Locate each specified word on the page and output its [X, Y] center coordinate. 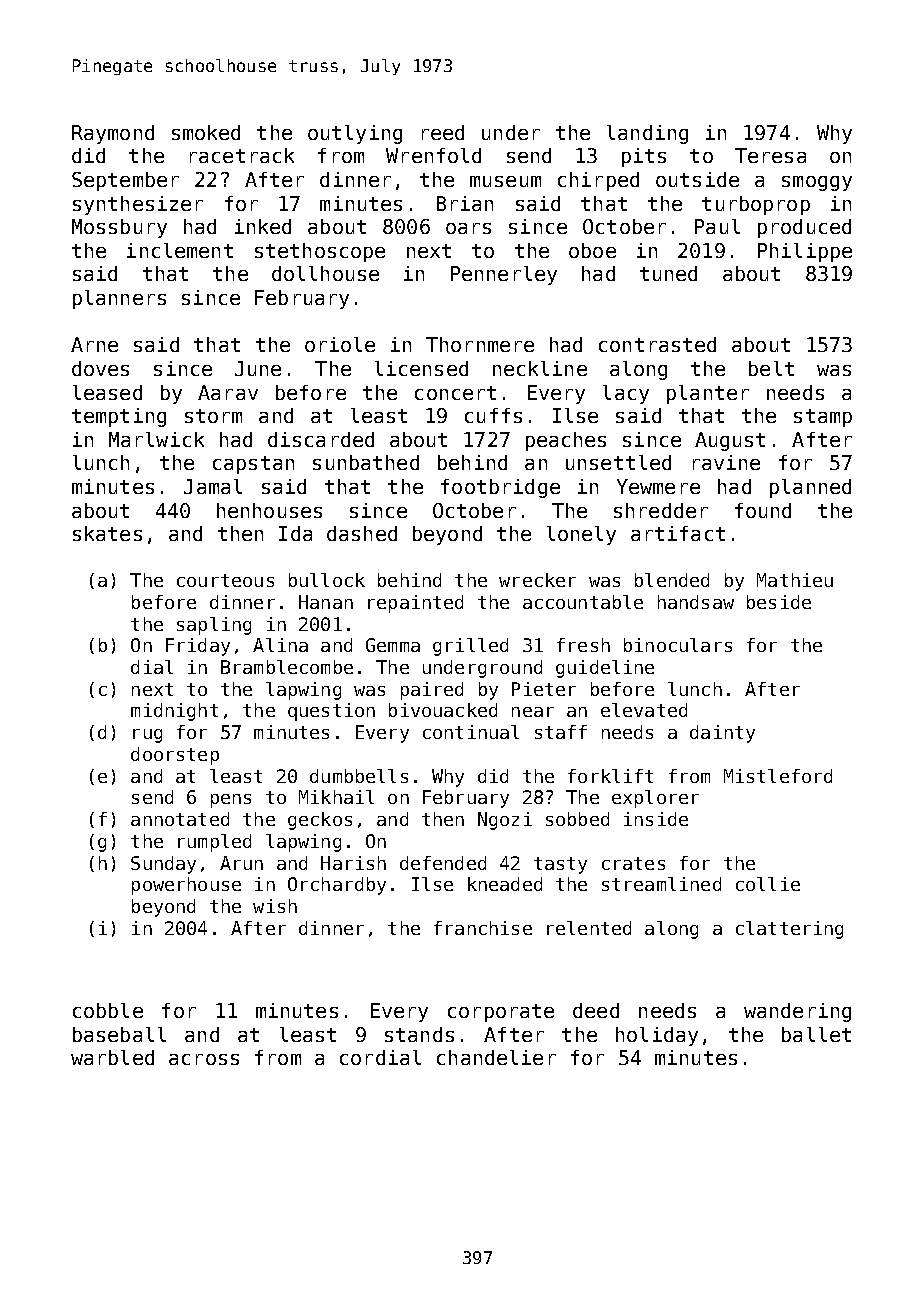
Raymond [113, 134]
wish [275, 906]
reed [443, 132]
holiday [657, 1036]
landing [647, 134]
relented [589, 928]
